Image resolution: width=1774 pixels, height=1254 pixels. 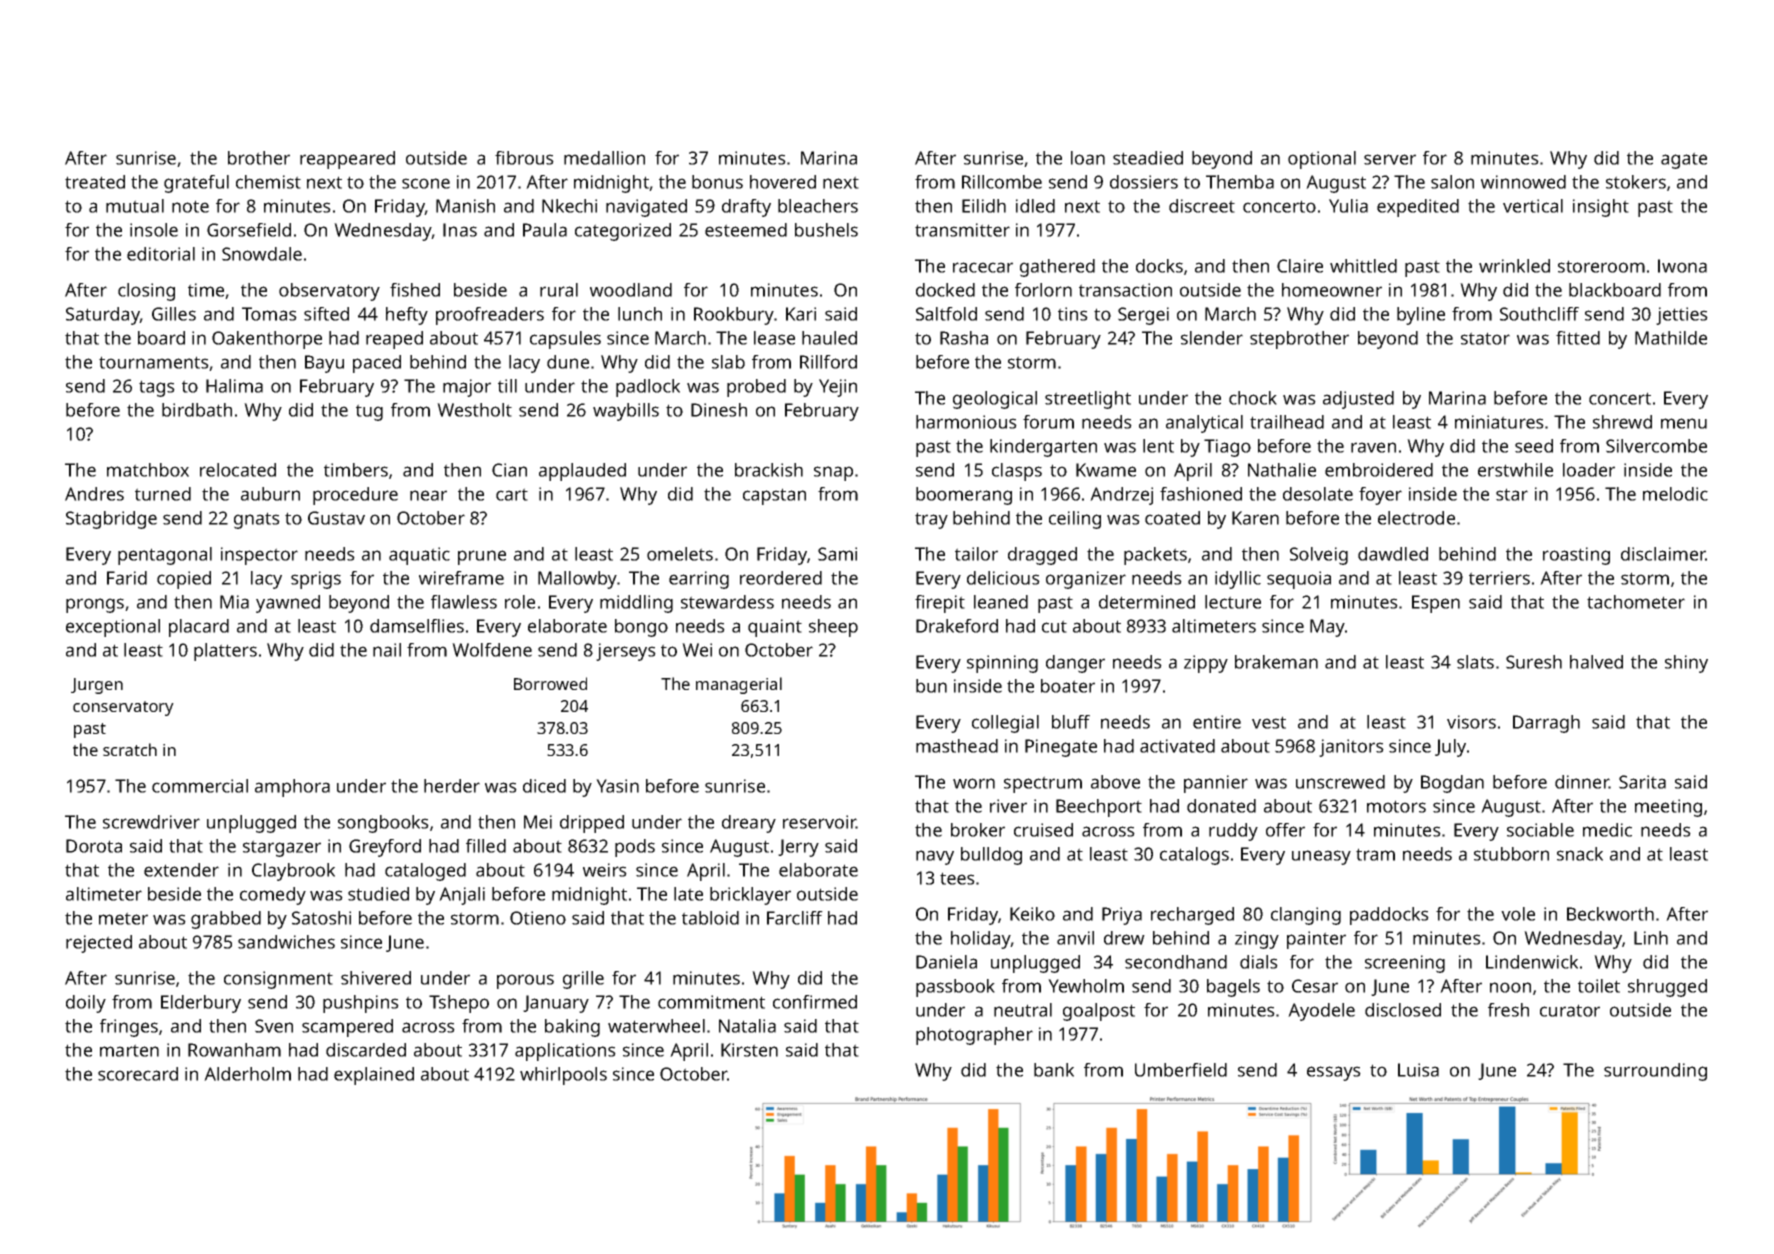 I want to click on adjusted, so click(x=1358, y=400).
